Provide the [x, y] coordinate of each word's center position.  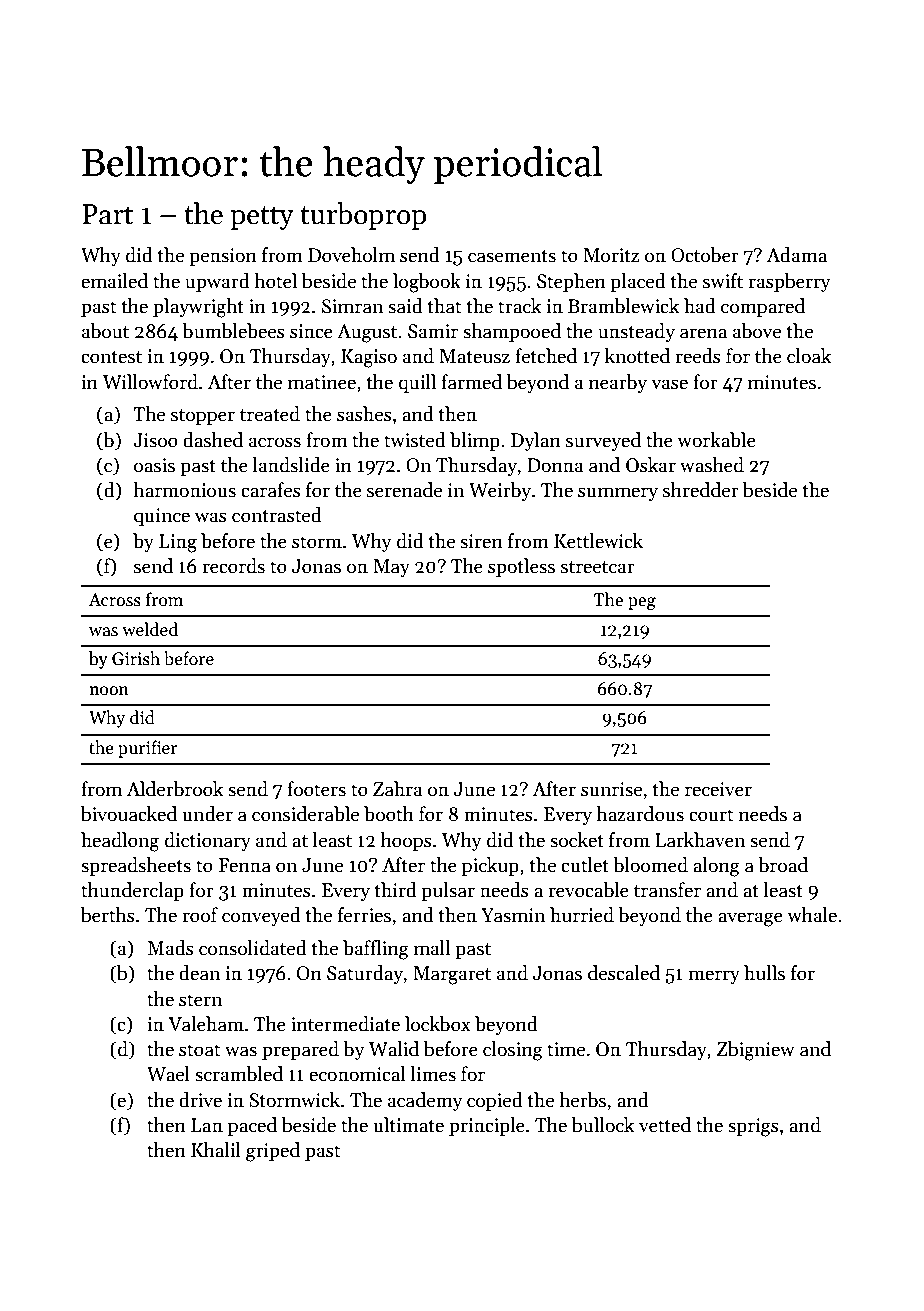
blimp [475, 441]
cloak [809, 356]
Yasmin [513, 915]
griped [273, 1152]
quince [162, 517]
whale [812, 915]
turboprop [363, 216]
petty [262, 218]
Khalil [216, 1150]
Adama [797, 255]
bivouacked [129, 814]
